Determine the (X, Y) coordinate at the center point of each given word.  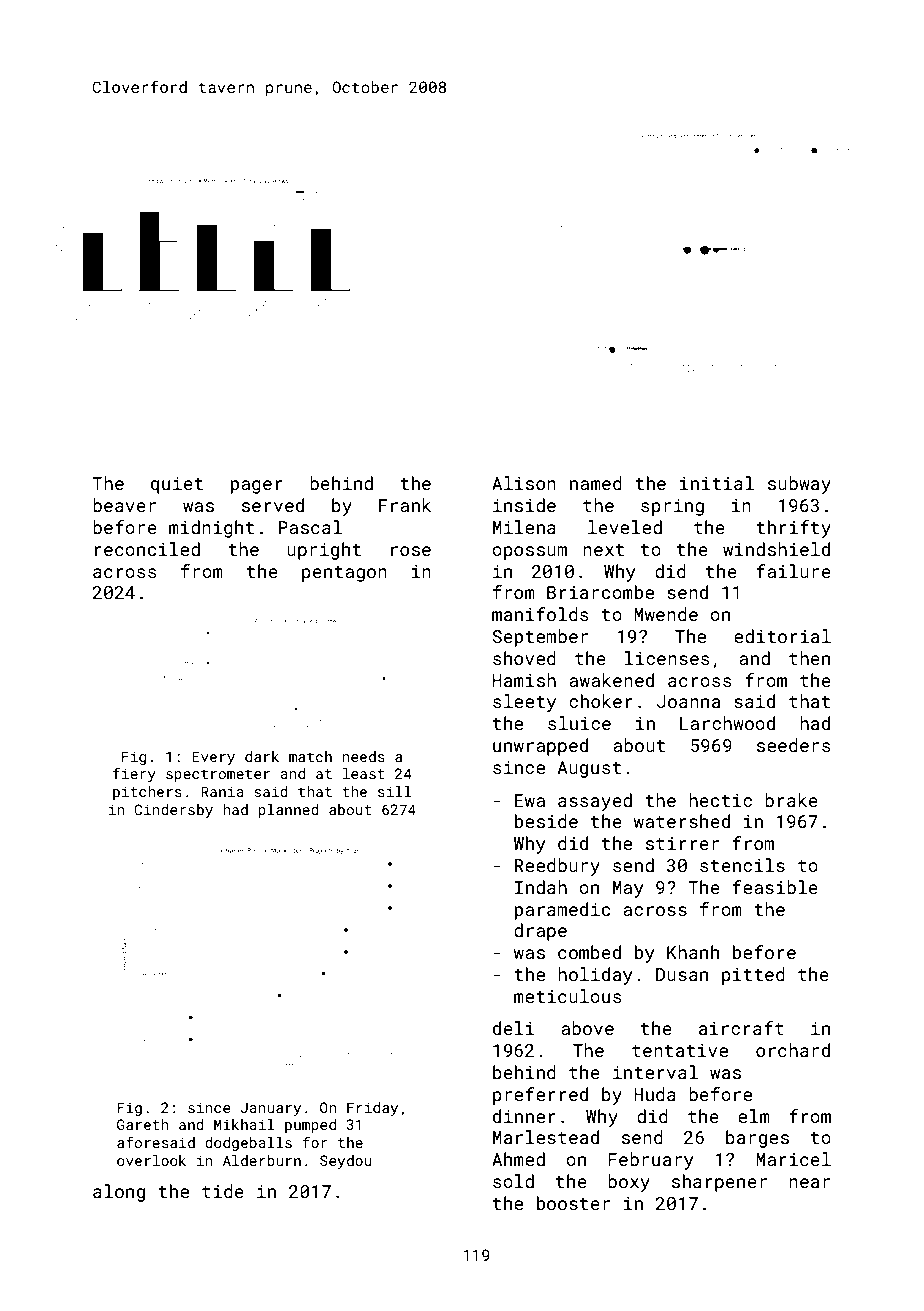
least (364, 773)
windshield (776, 549)
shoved (524, 658)
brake (791, 800)
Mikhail (244, 1124)
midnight (211, 529)
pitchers (147, 793)
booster (573, 1203)
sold (513, 1181)
